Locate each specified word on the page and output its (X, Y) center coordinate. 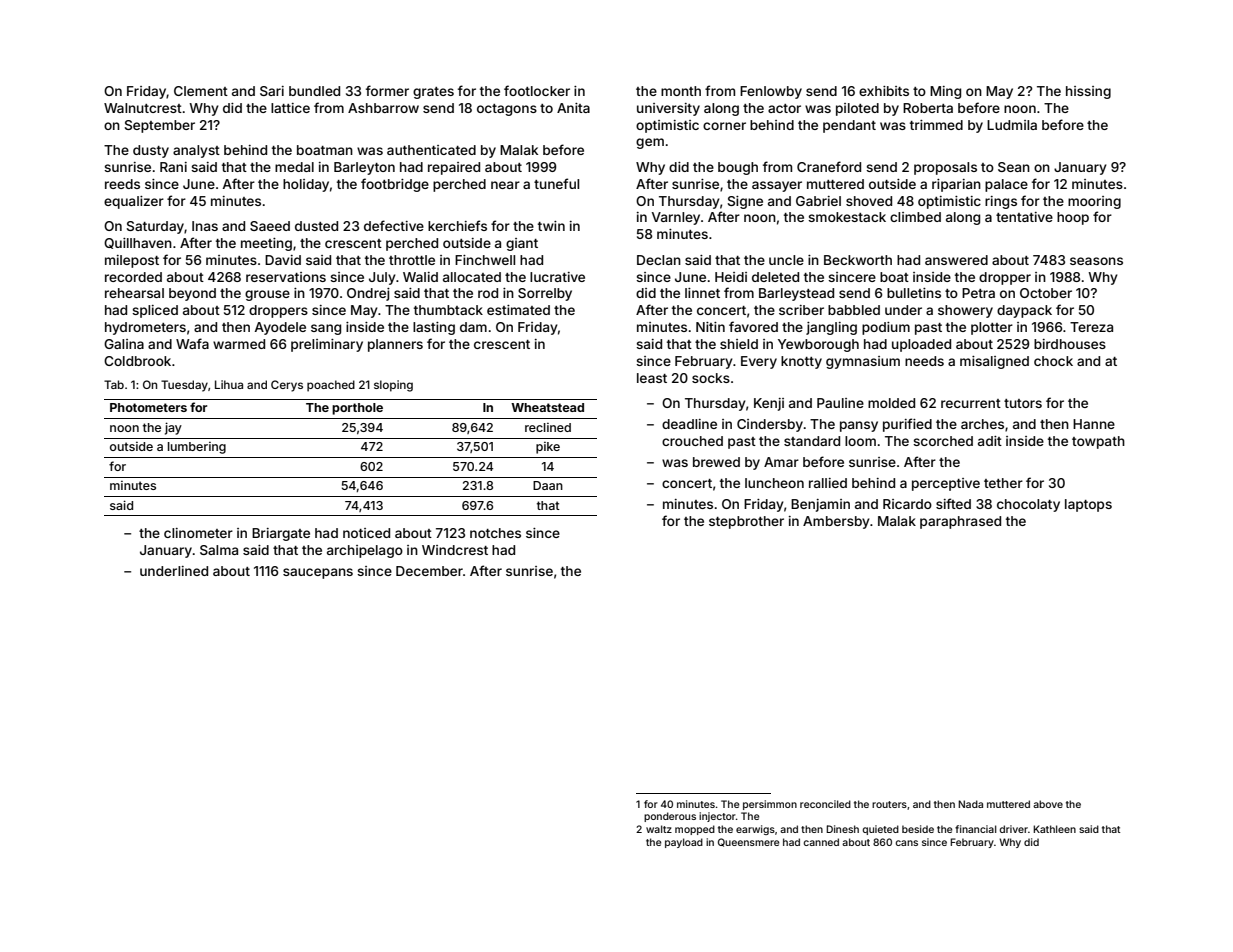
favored (753, 326)
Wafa (192, 343)
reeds (122, 184)
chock (1053, 361)
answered (956, 260)
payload (684, 843)
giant (522, 244)
